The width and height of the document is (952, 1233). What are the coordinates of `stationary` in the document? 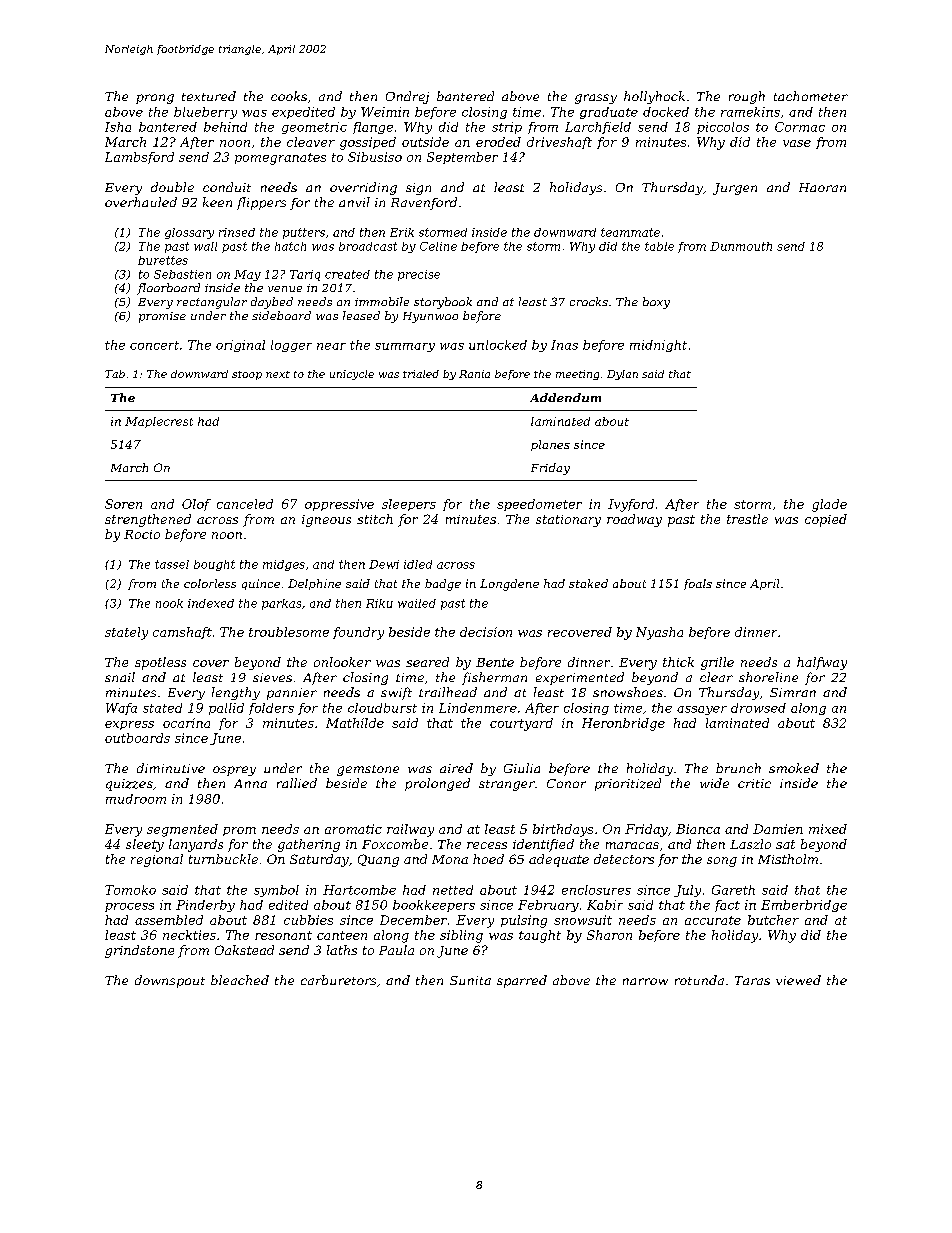 It's located at (568, 521).
